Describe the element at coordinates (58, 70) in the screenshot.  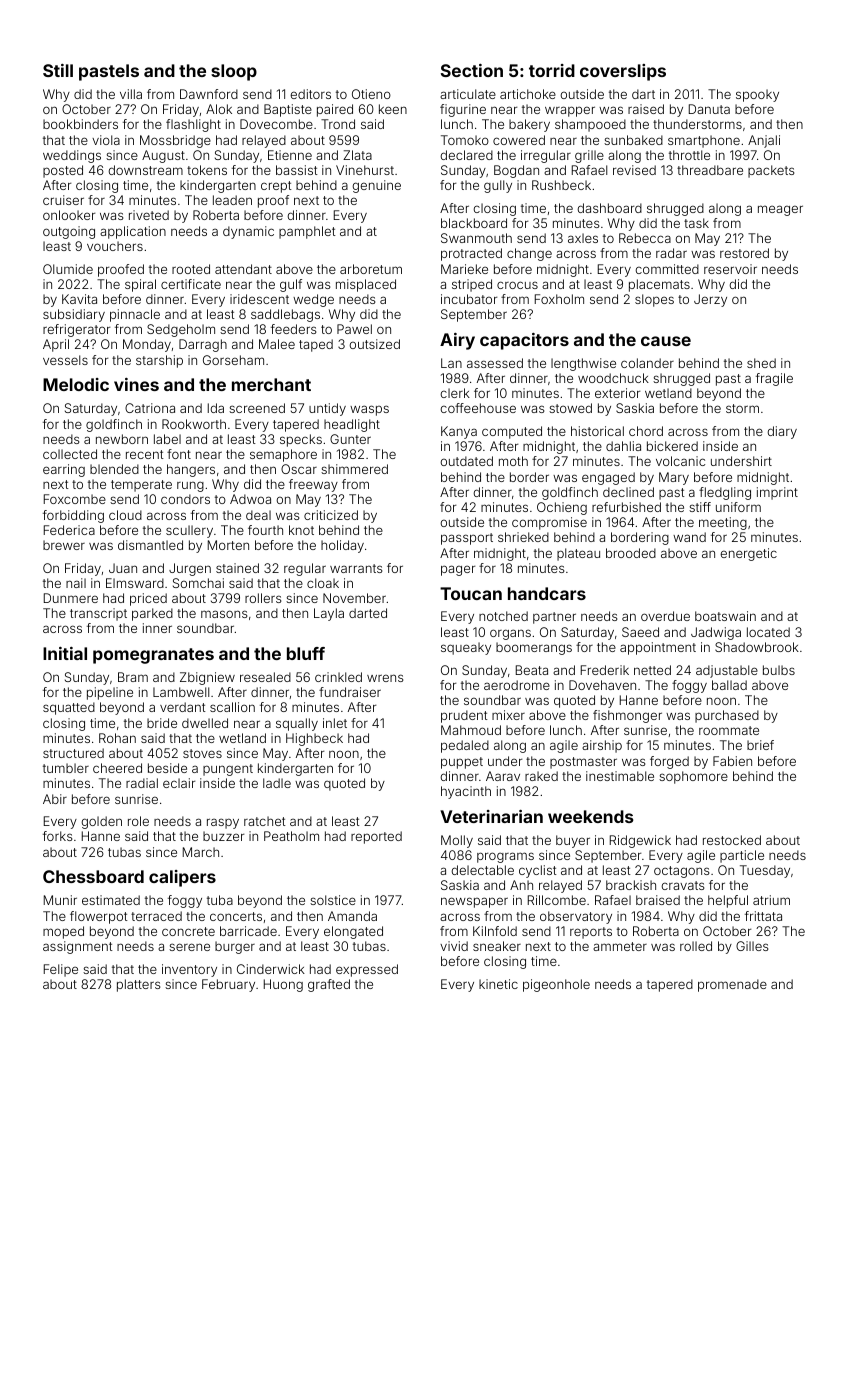
I see `Still` at that location.
